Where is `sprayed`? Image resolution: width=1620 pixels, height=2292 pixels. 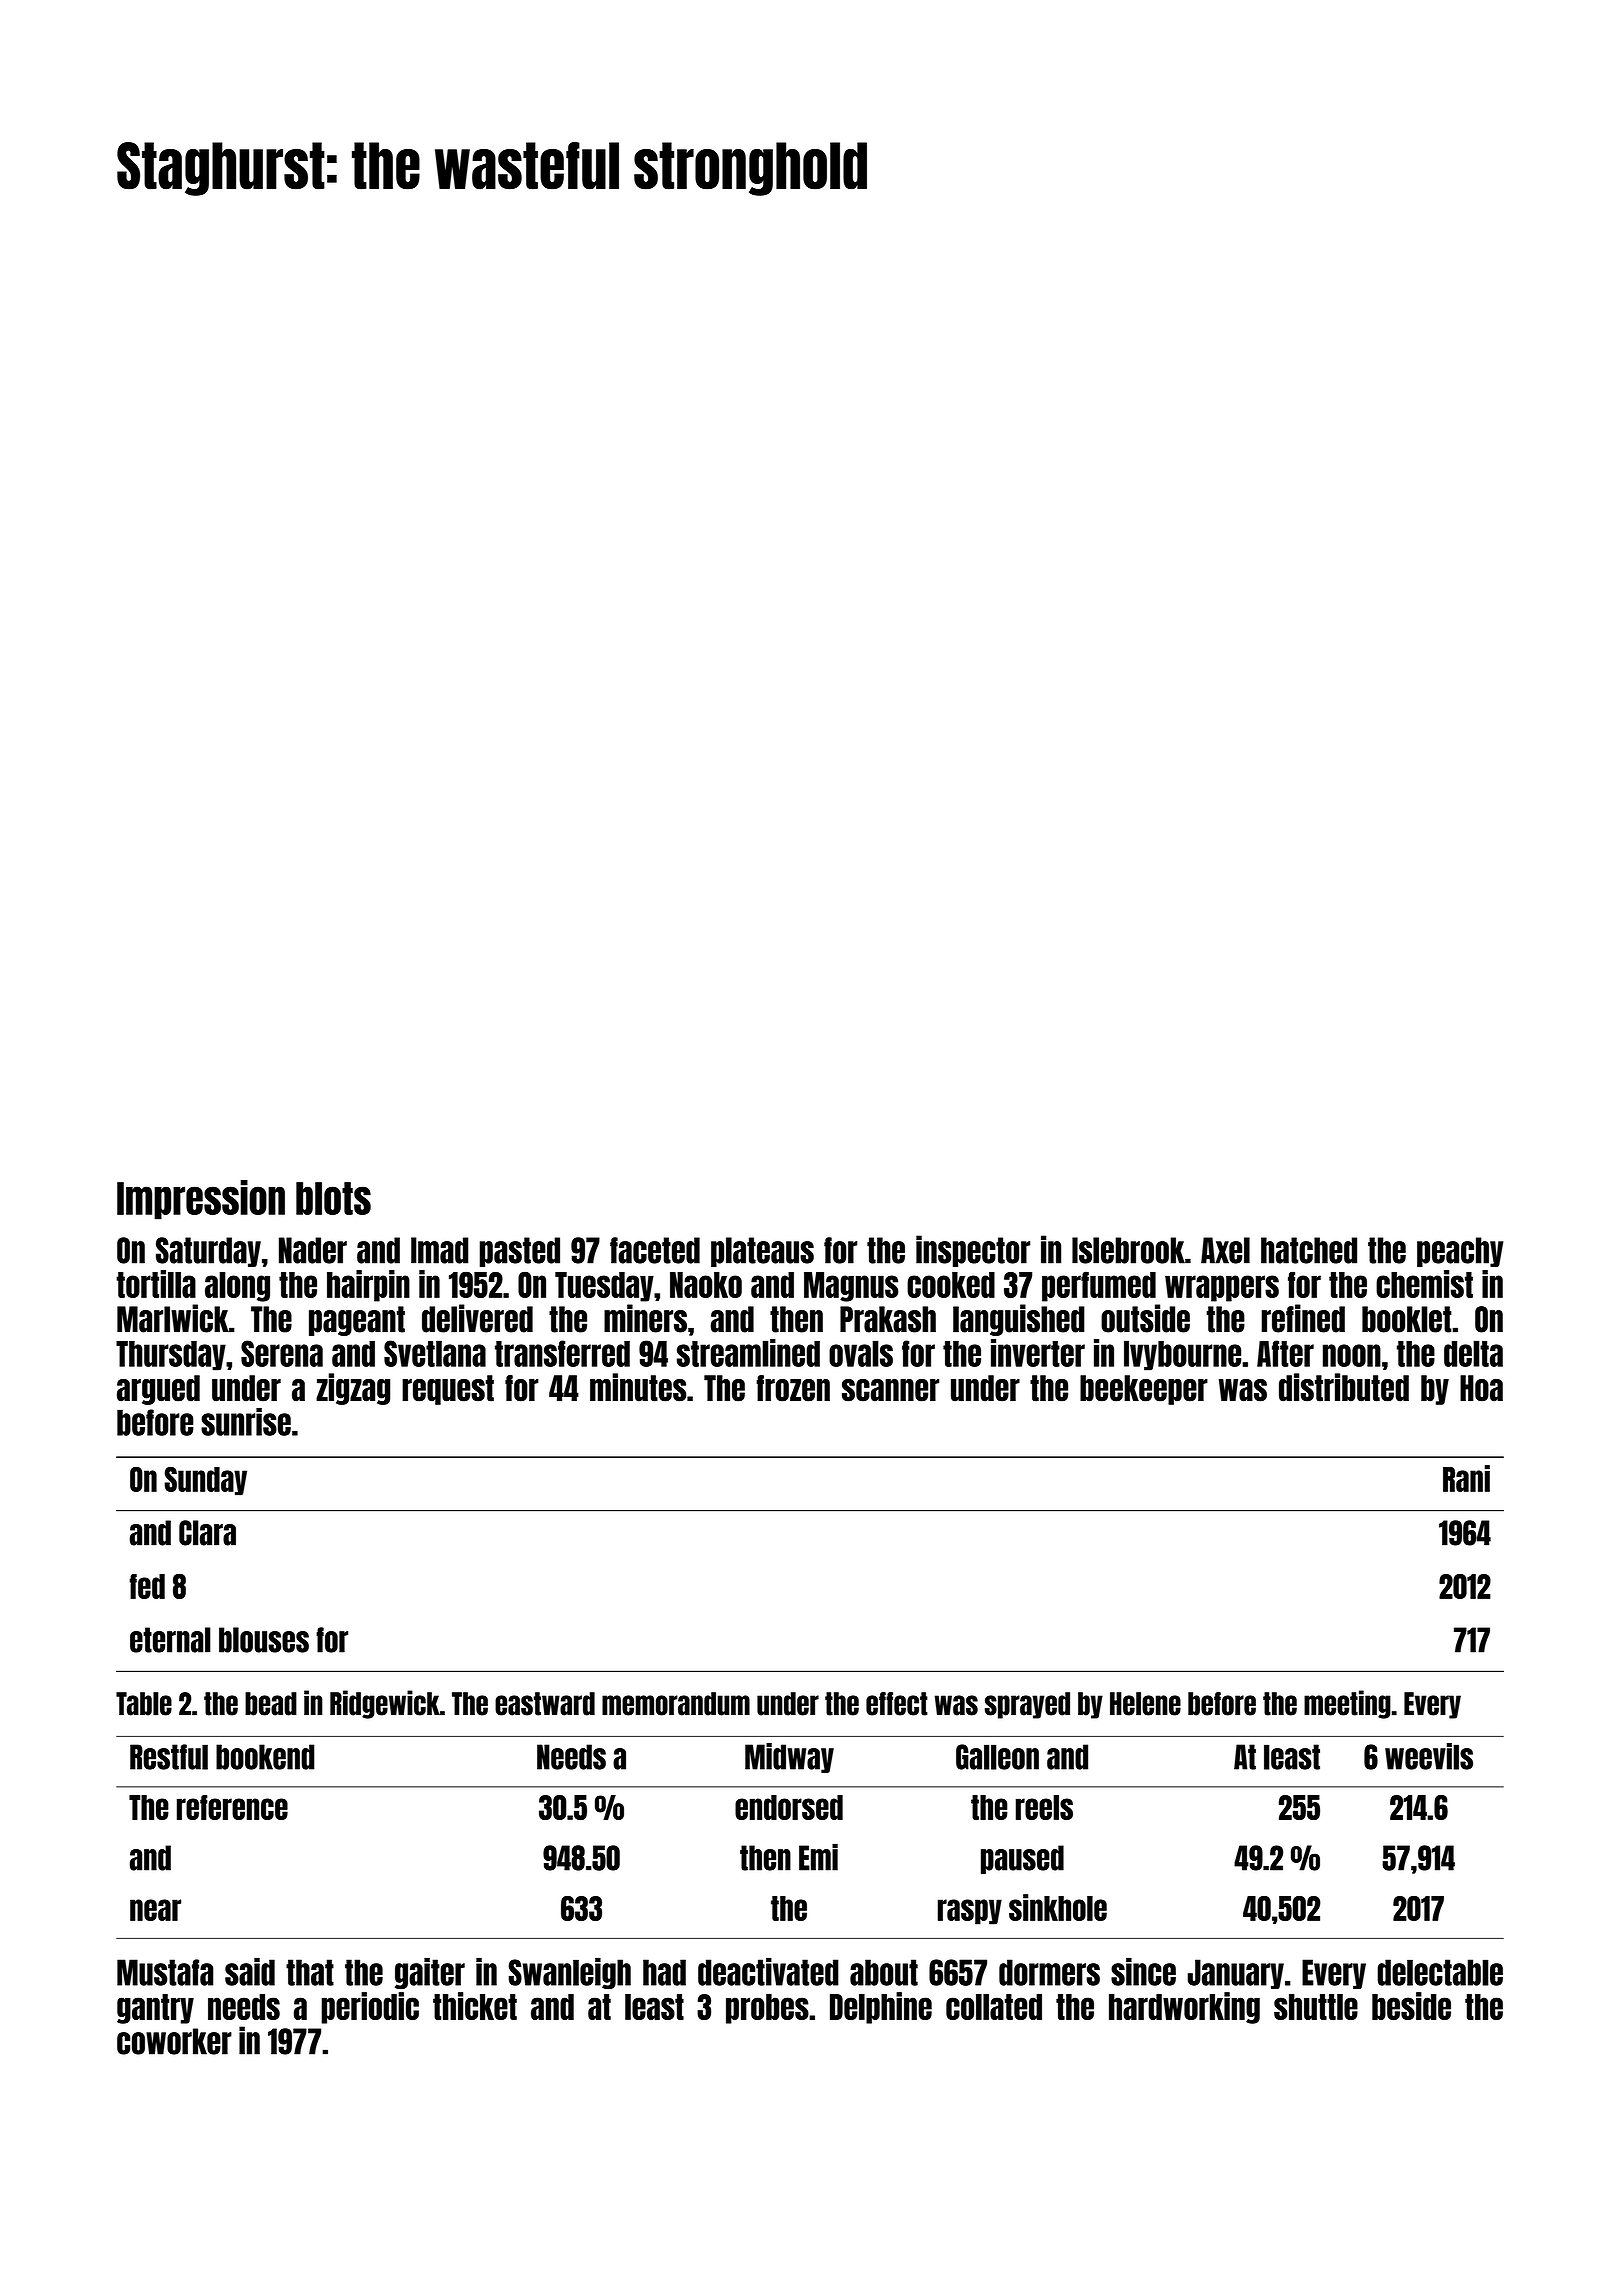 sprayed is located at coordinates (1027, 1705).
